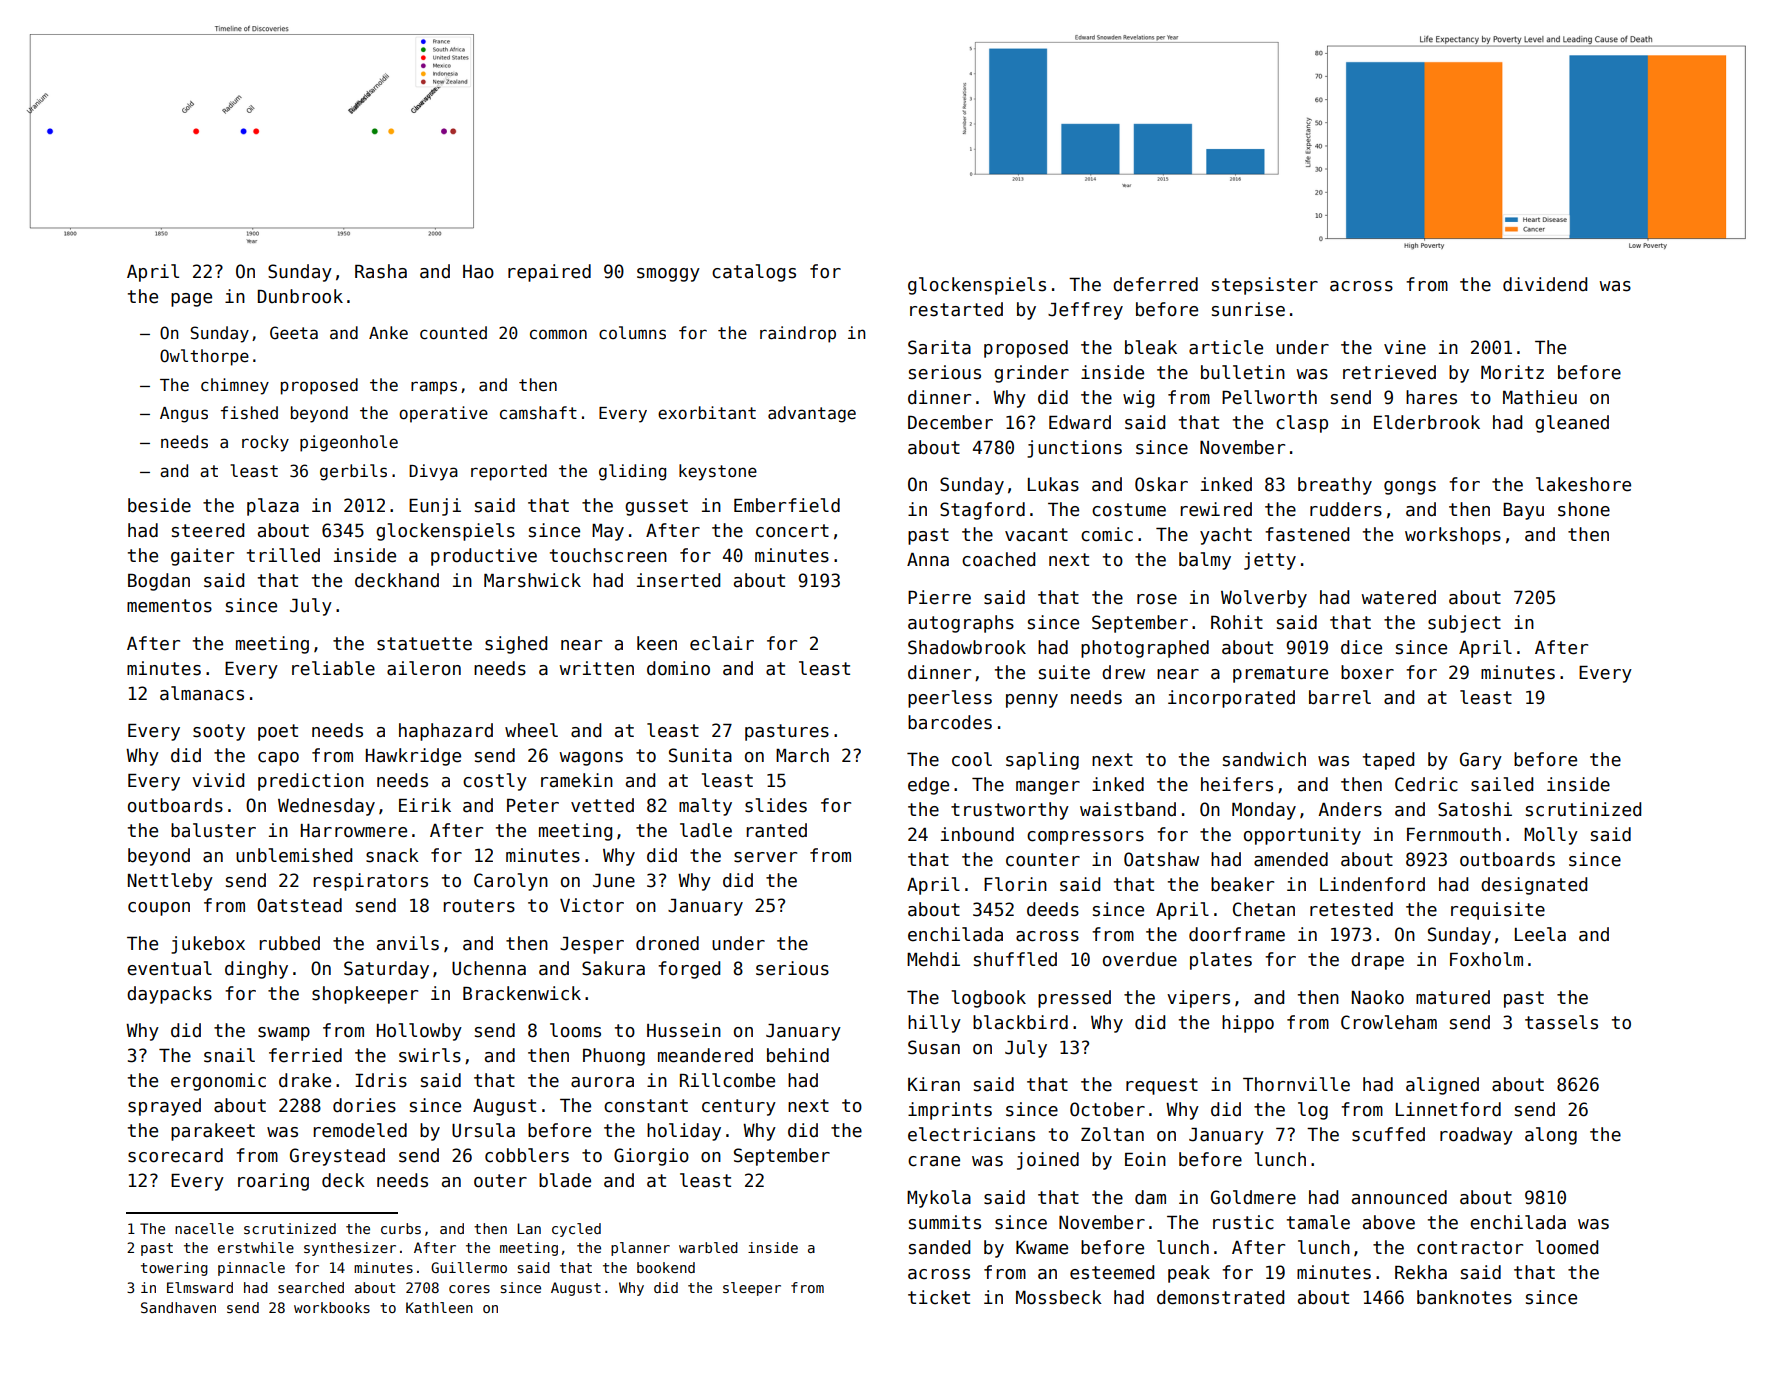 The image size is (1780, 1376). I want to click on page, so click(191, 300).
